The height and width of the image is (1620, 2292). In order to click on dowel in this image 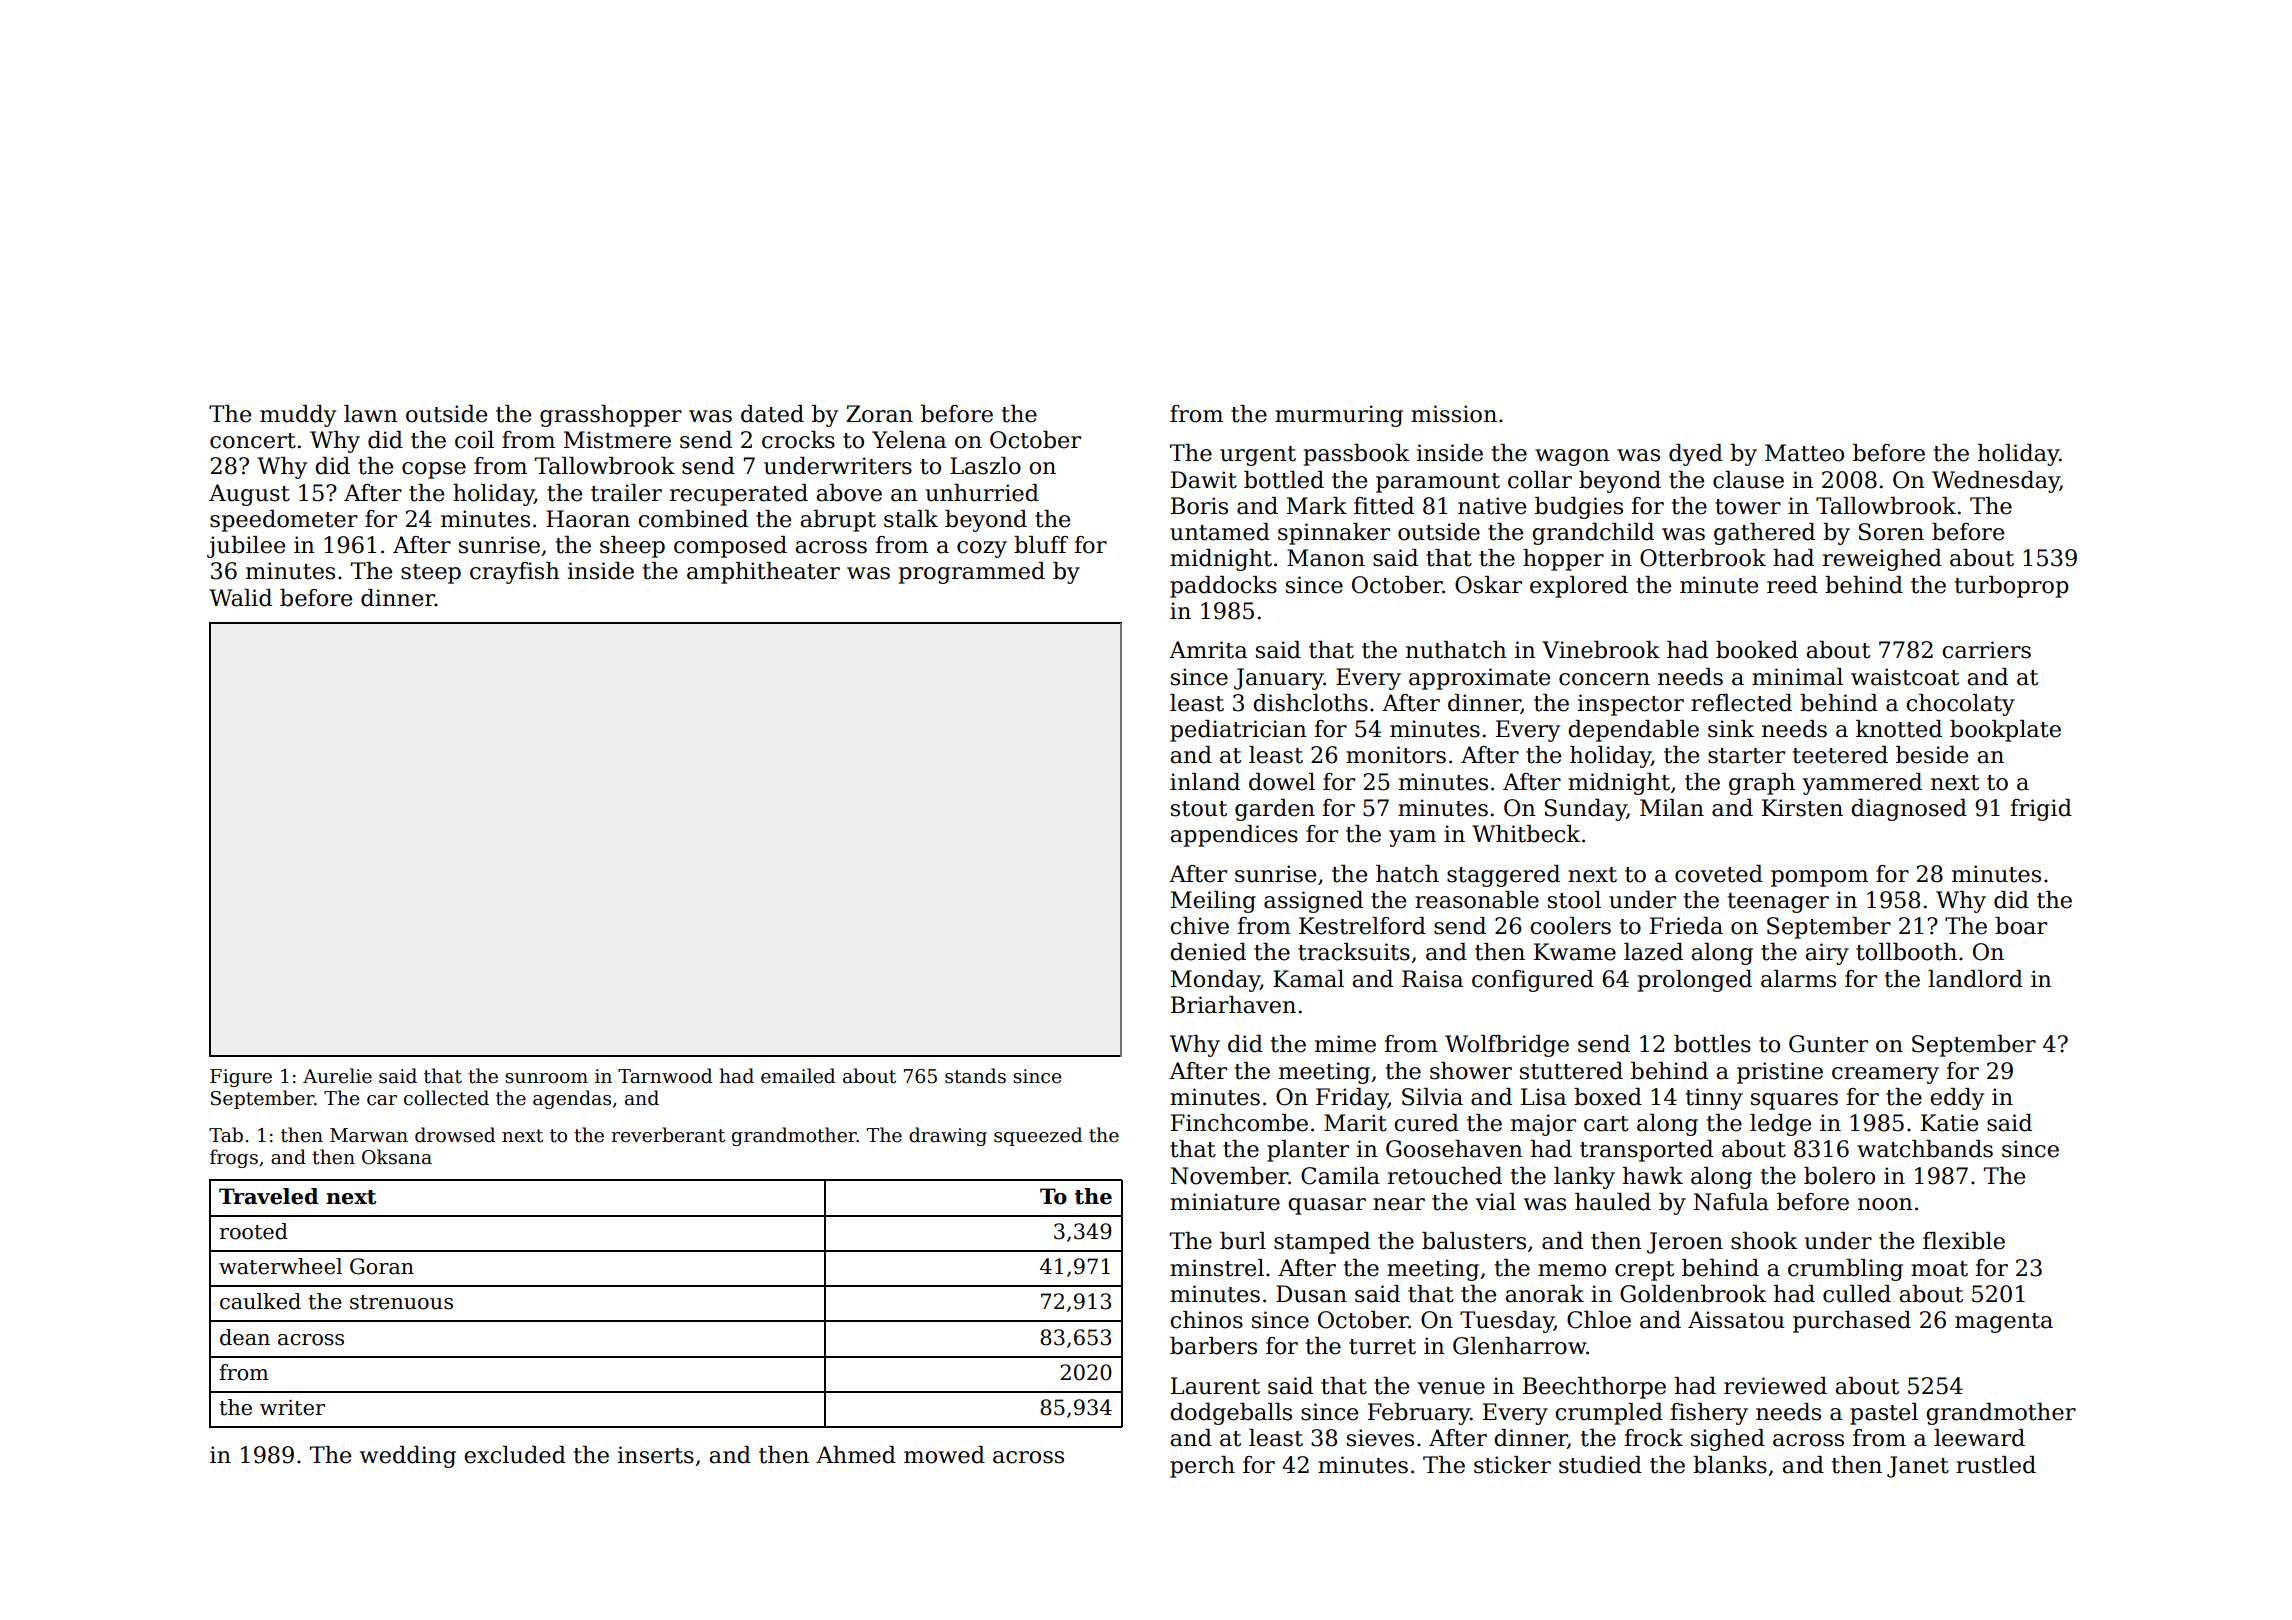, I will do `click(1282, 782)`.
